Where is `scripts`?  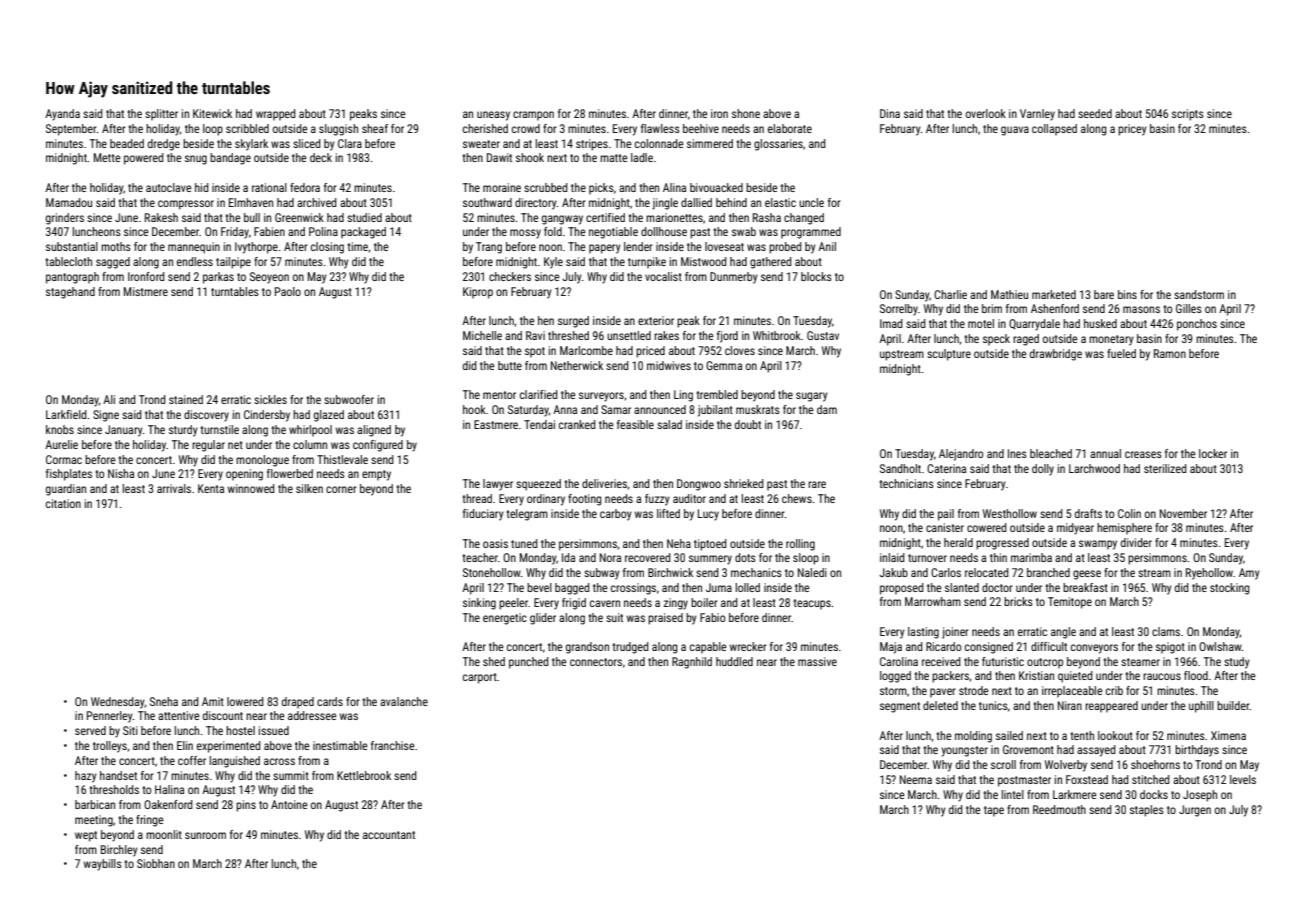
scripts is located at coordinates (1188, 115).
